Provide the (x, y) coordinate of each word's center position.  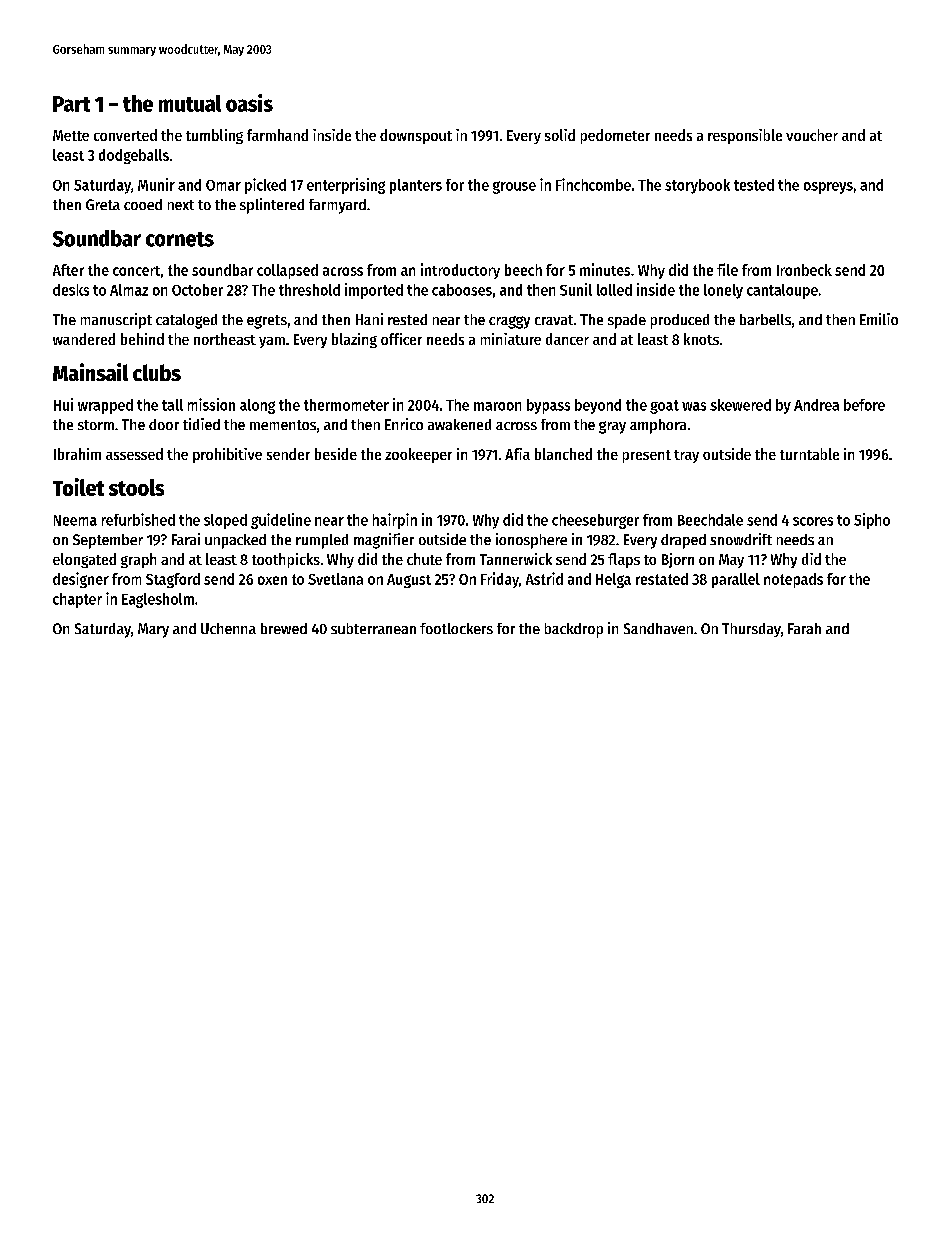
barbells (765, 319)
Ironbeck (804, 270)
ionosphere (531, 541)
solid (560, 135)
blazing (354, 340)
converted (125, 135)
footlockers (456, 628)
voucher (812, 135)
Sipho (872, 521)
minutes (605, 269)
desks (71, 290)
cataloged (186, 321)
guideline (281, 521)
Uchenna (228, 628)
